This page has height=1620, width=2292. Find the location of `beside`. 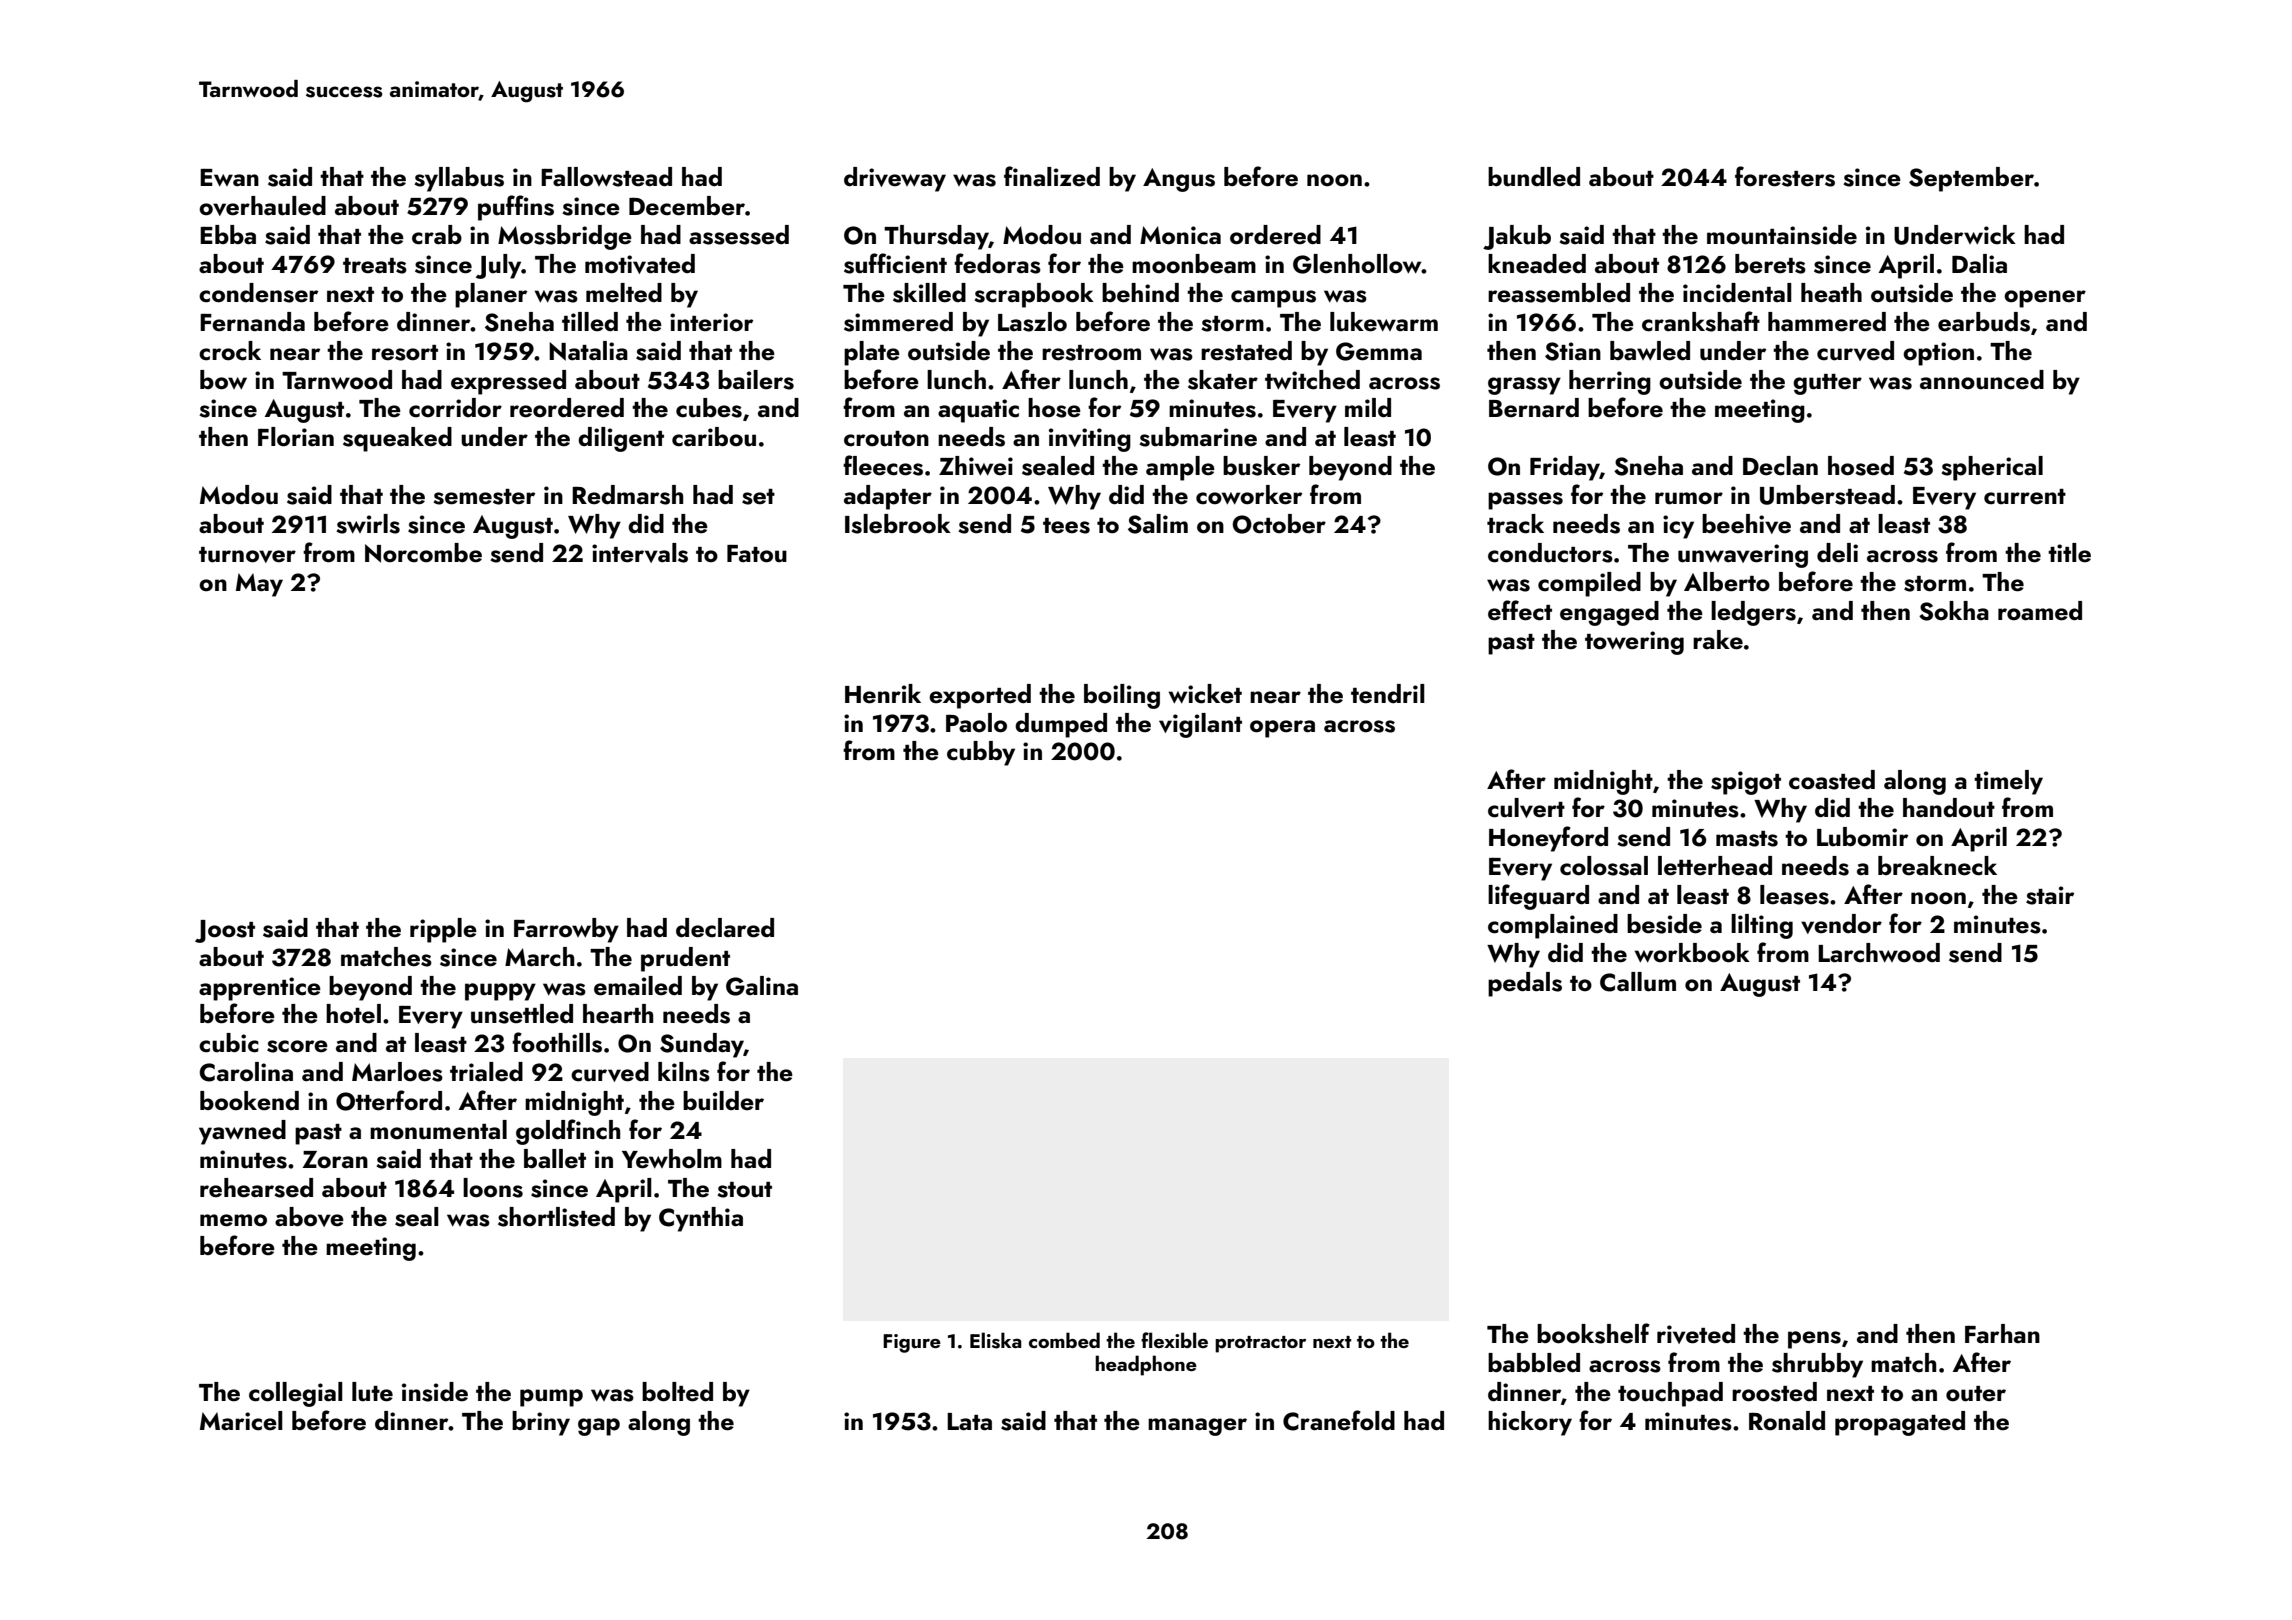

beside is located at coordinates (1664, 924).
